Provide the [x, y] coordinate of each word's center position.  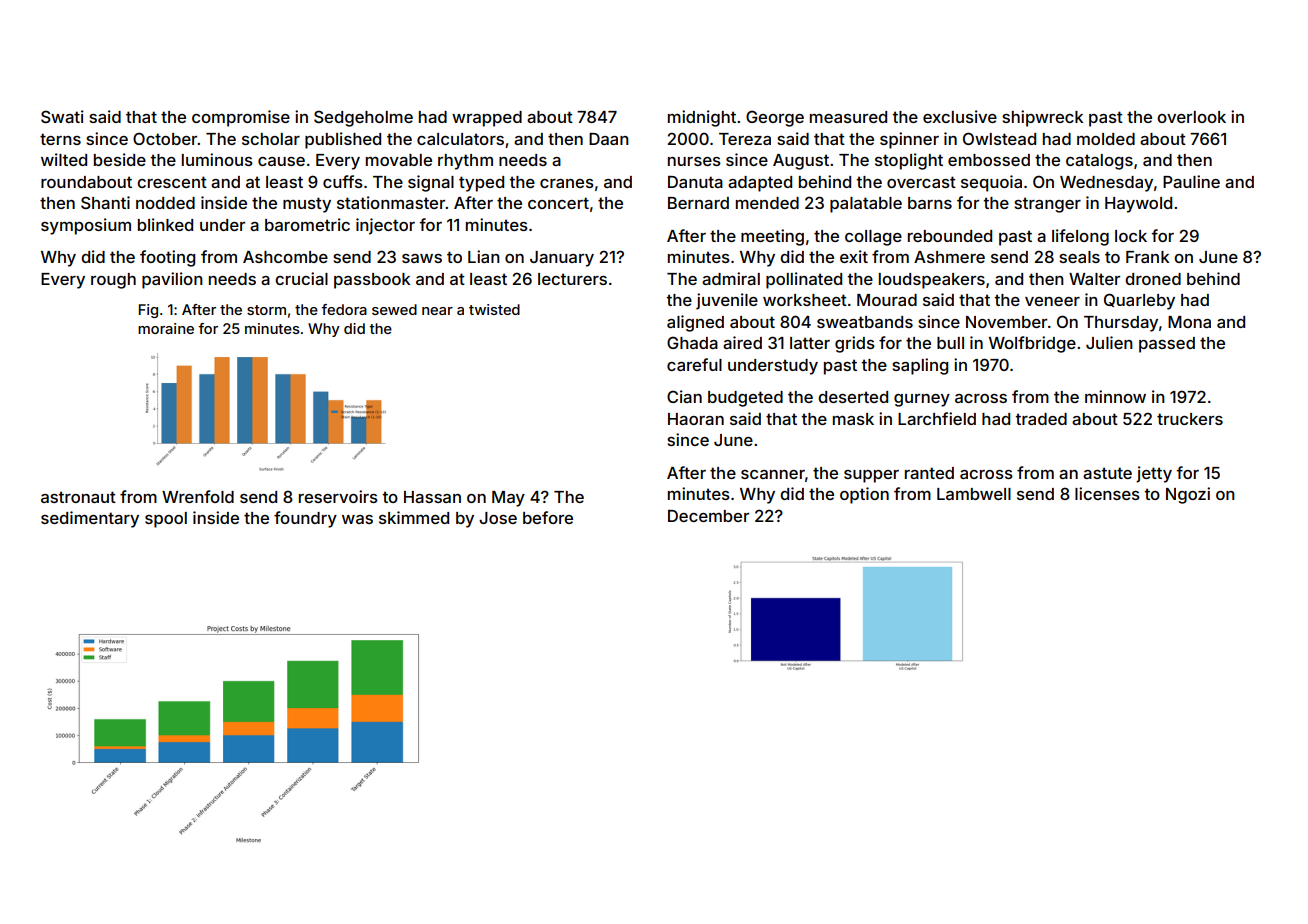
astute [1107, 473]
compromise [241, 118]
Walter [1094, 279]
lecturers [572, 279]
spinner [909, 140]
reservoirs [338, 496]
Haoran [696, 419]
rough [113, 281]
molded [1106, 139]
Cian [684, 396]
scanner [773, 474]
